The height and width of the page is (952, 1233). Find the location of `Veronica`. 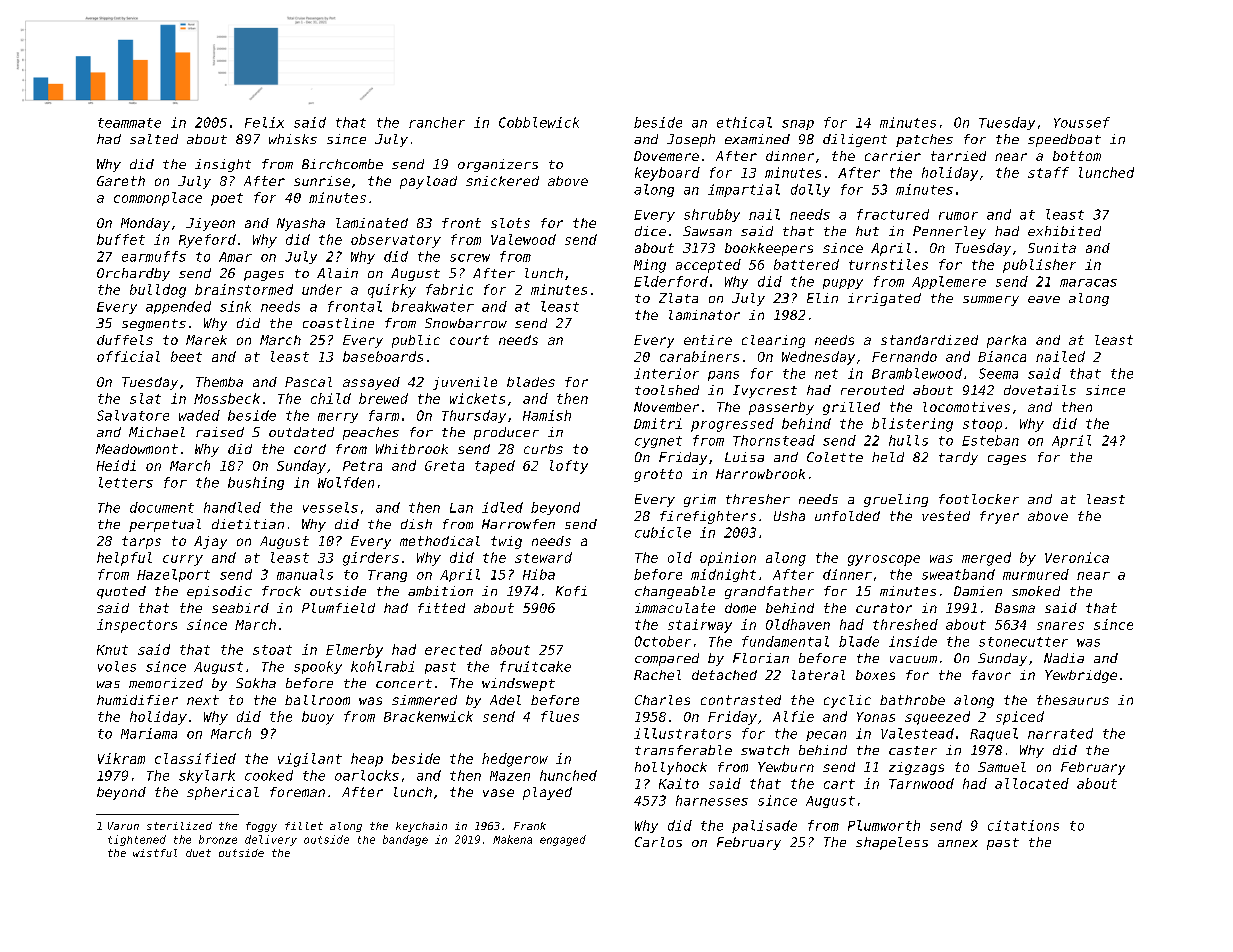

Veronica is located at coordinates (1077, 557).
